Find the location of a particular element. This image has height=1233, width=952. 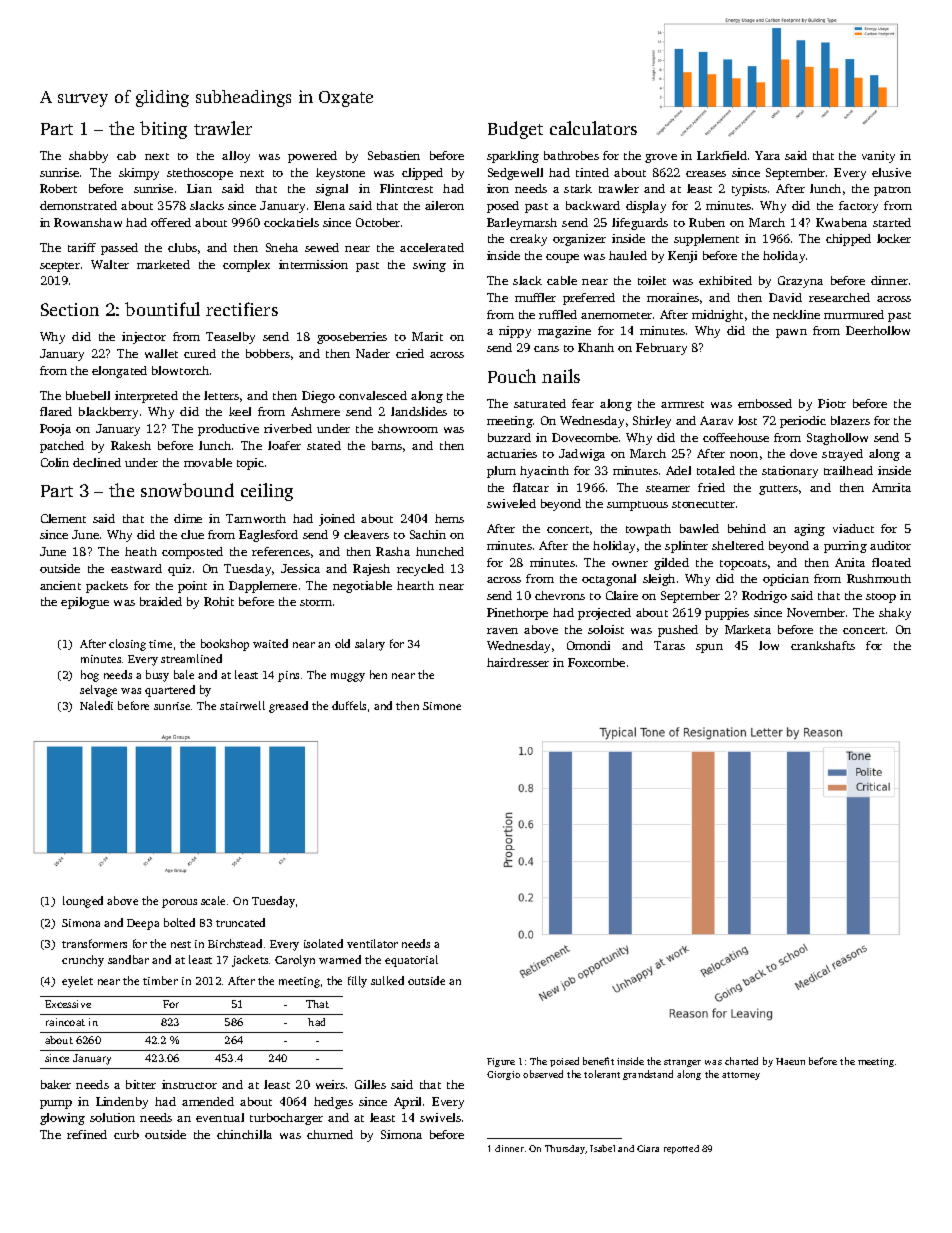

spun is located at coordinates (709, 648).
